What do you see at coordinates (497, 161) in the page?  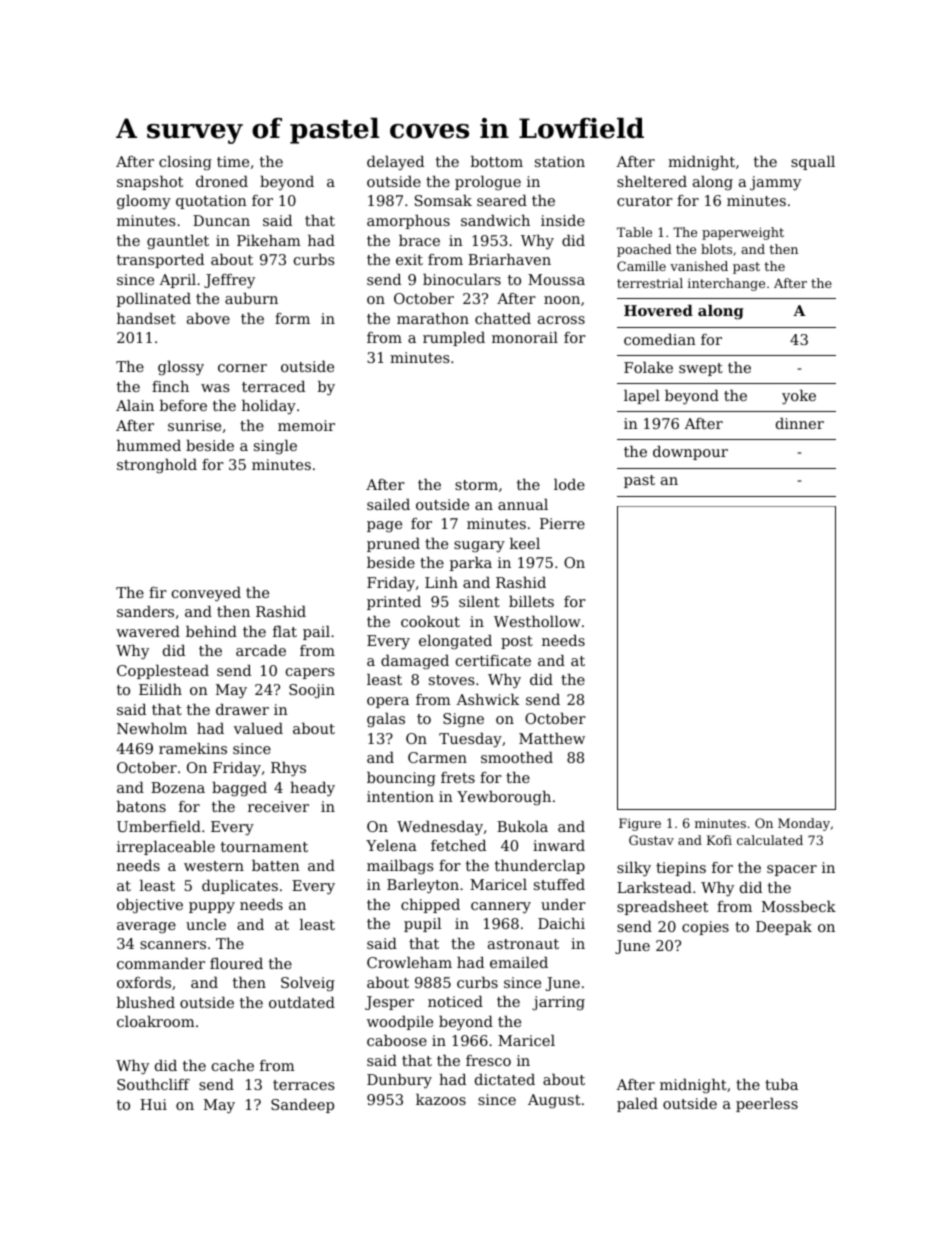 I see `bottom` at bounding box center [497, 161].
